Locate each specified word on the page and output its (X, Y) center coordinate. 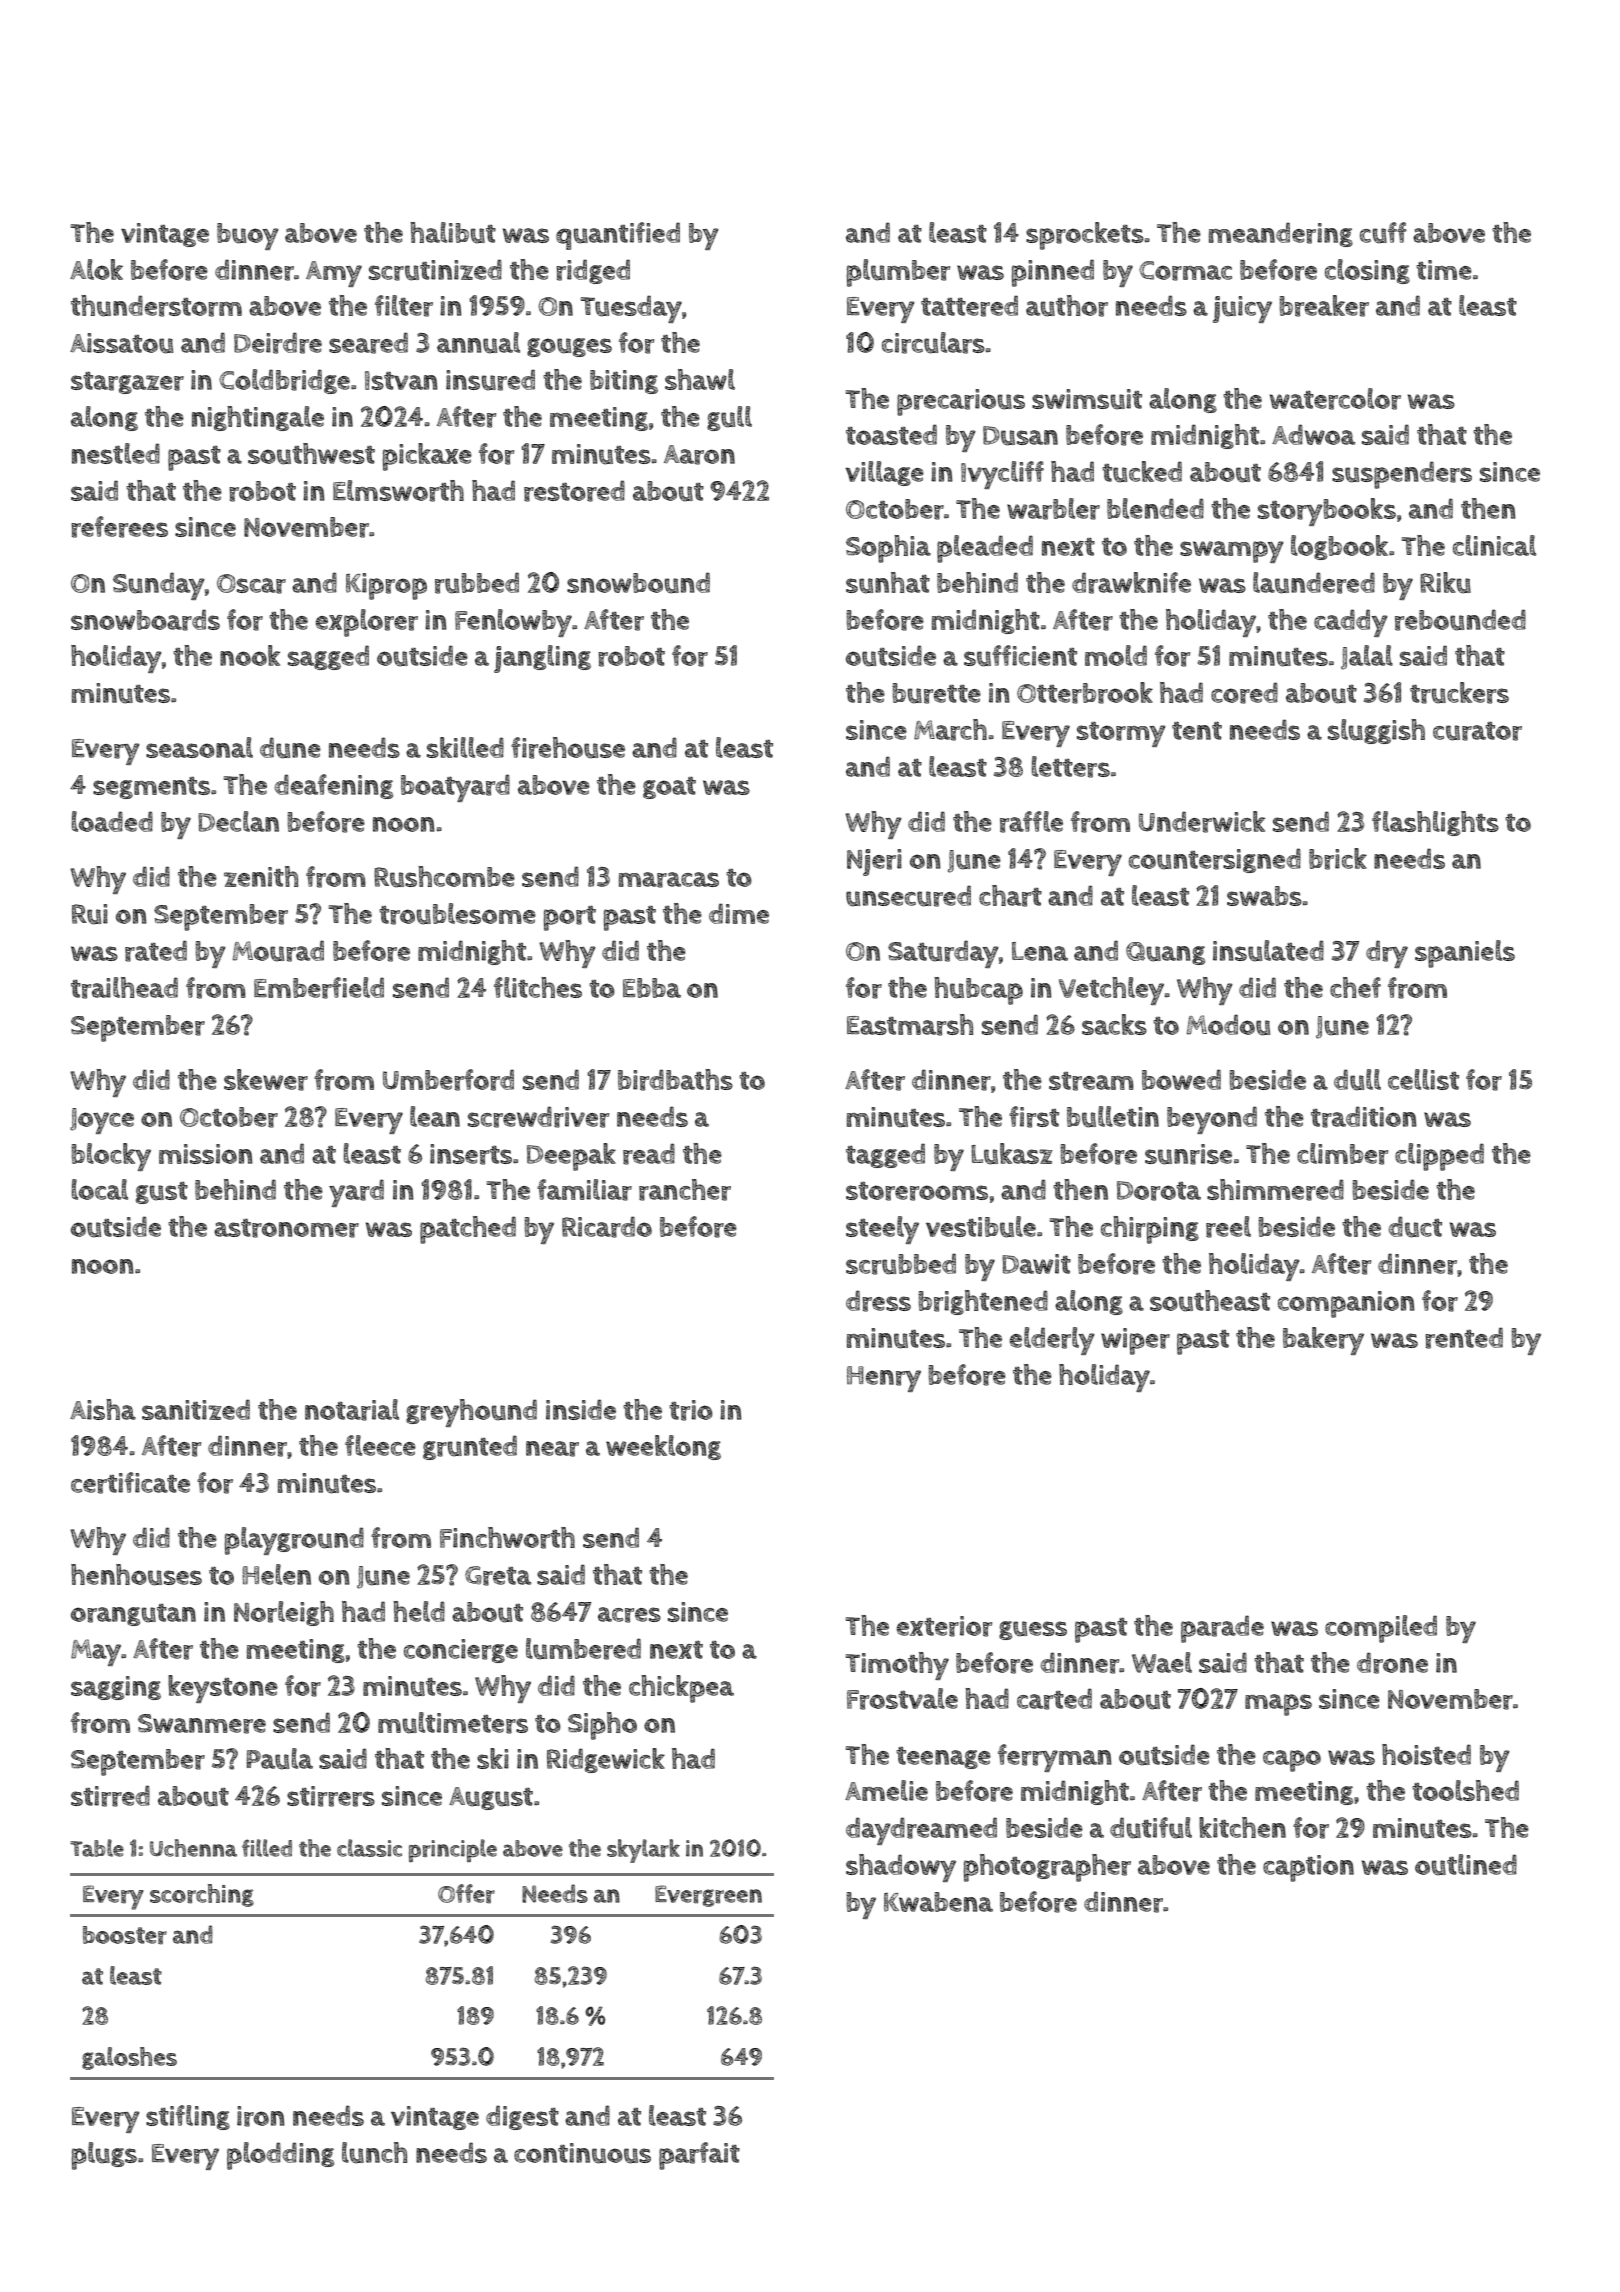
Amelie (886, 1790)
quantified (618, 236)
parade (1222, 1629)
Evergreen (708, 1896)
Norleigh (284, 1613)
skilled (465, 747)
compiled (1381, 1629)
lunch (374, 2153)
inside (581, 1409)
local (100, 1189)
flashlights (1435, 823)
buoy (248, 236)
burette (936, 693)
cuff (1383, 233)
